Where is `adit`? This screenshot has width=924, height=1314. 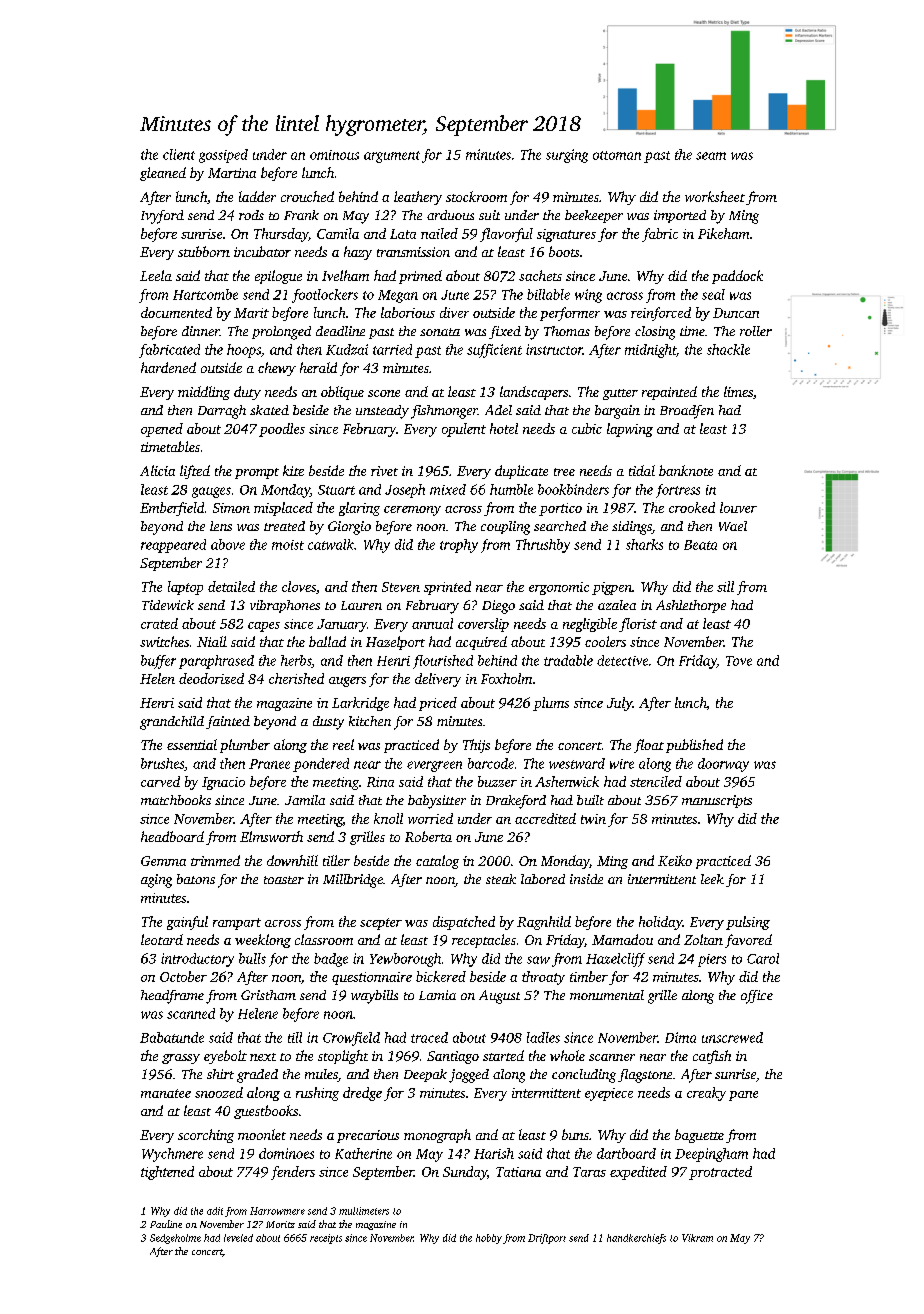
adit is located at coordinates (215, 1211).
